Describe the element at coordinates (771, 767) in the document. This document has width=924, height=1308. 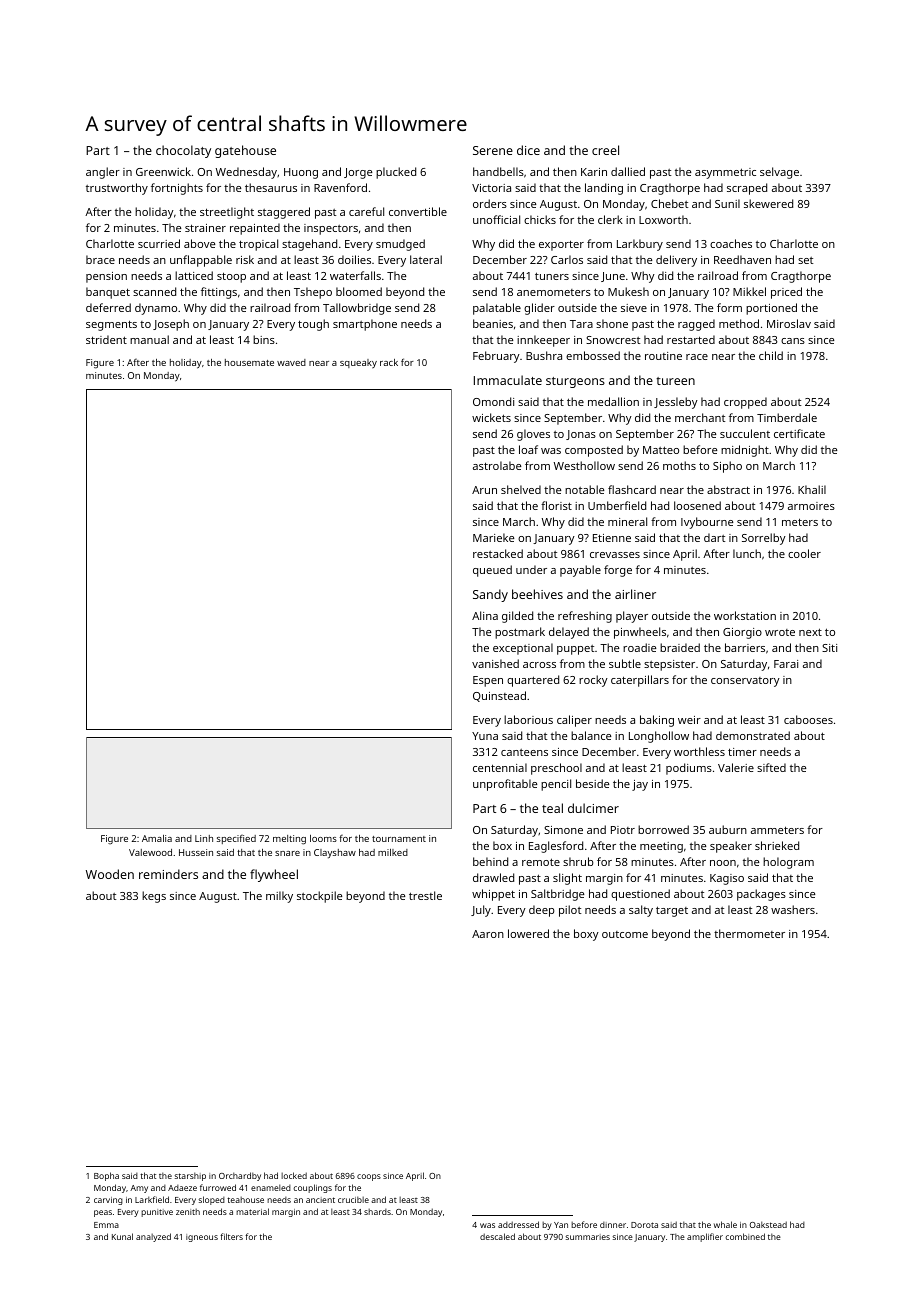
I see `sifted` at that location.
